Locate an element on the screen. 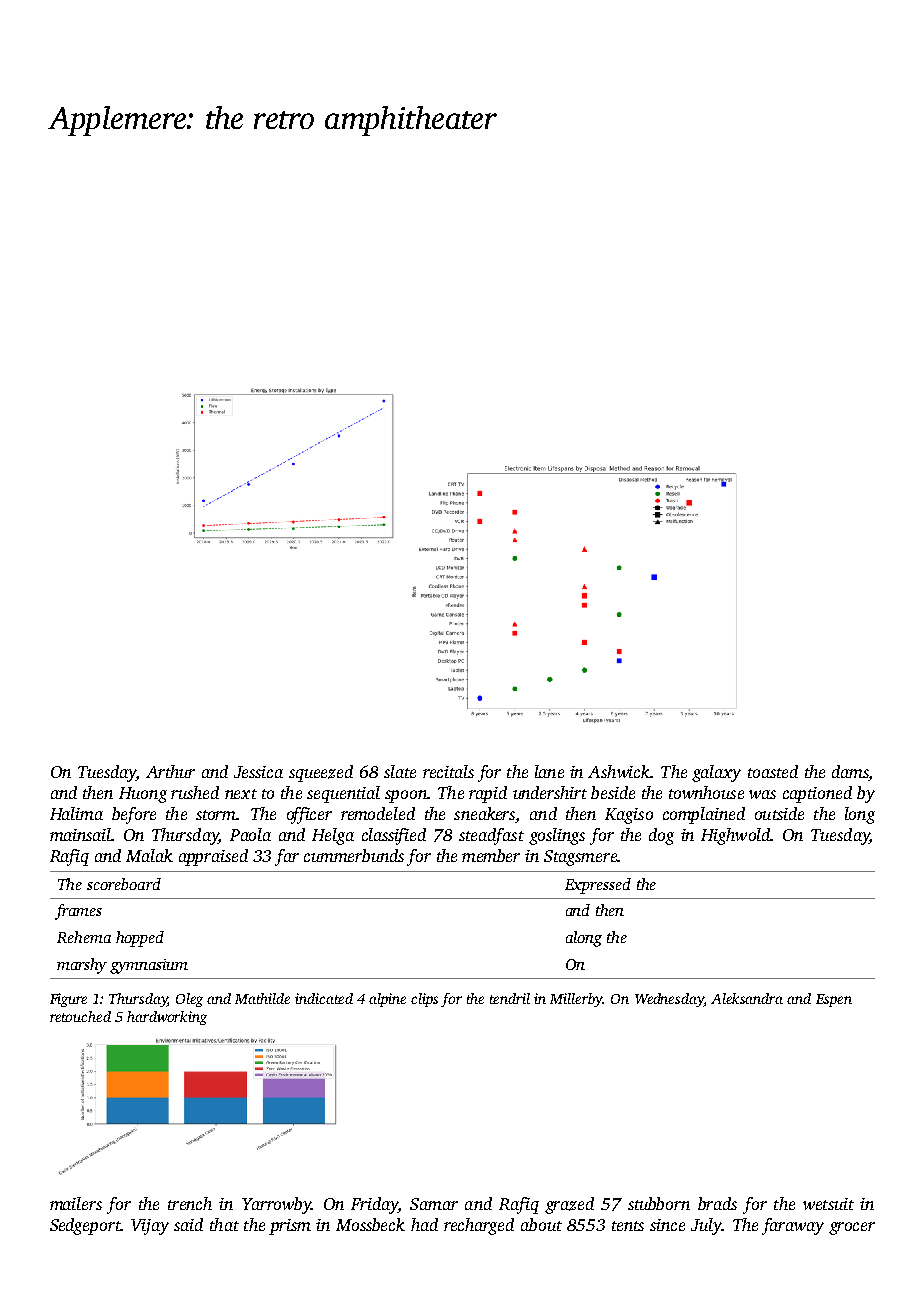  outside is located at coordinates (779, 813).
